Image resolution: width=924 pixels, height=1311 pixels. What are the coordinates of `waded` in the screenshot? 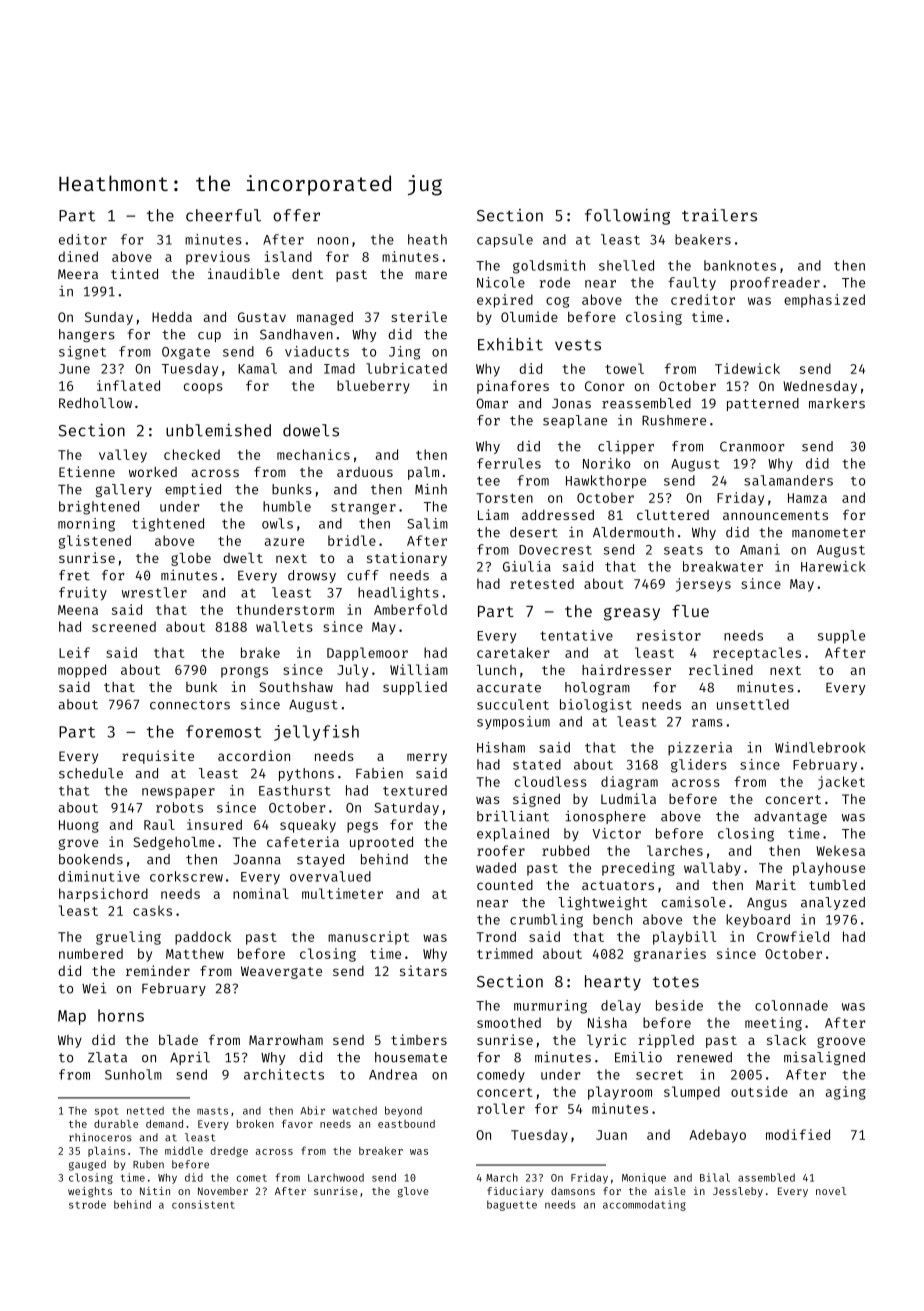 It's located at (496, 867).
